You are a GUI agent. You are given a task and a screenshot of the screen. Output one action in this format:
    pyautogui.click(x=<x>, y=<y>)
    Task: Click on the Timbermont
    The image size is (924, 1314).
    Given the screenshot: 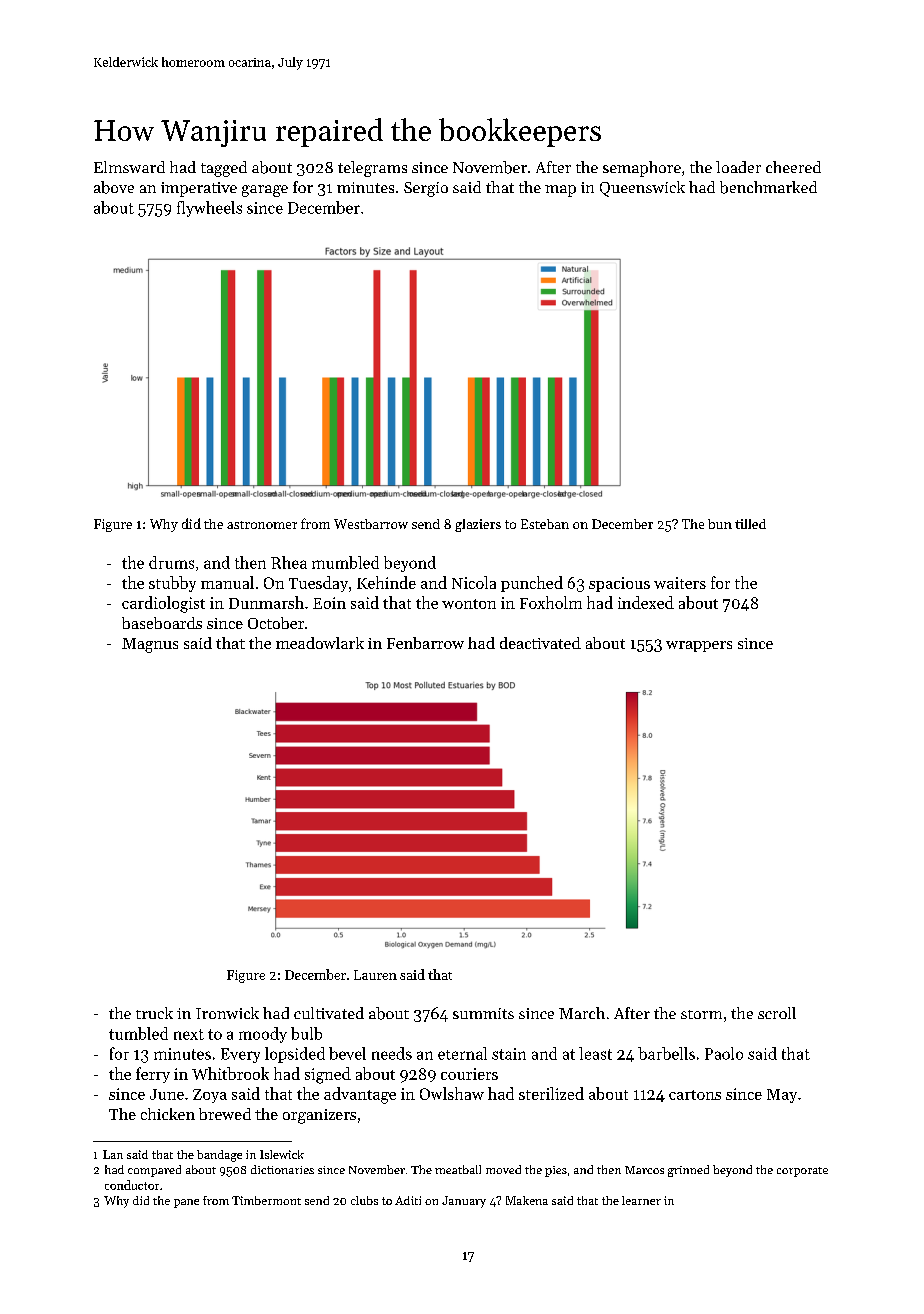 What is the action you would take?
    pyautogui.click(x=266, y=1200)
